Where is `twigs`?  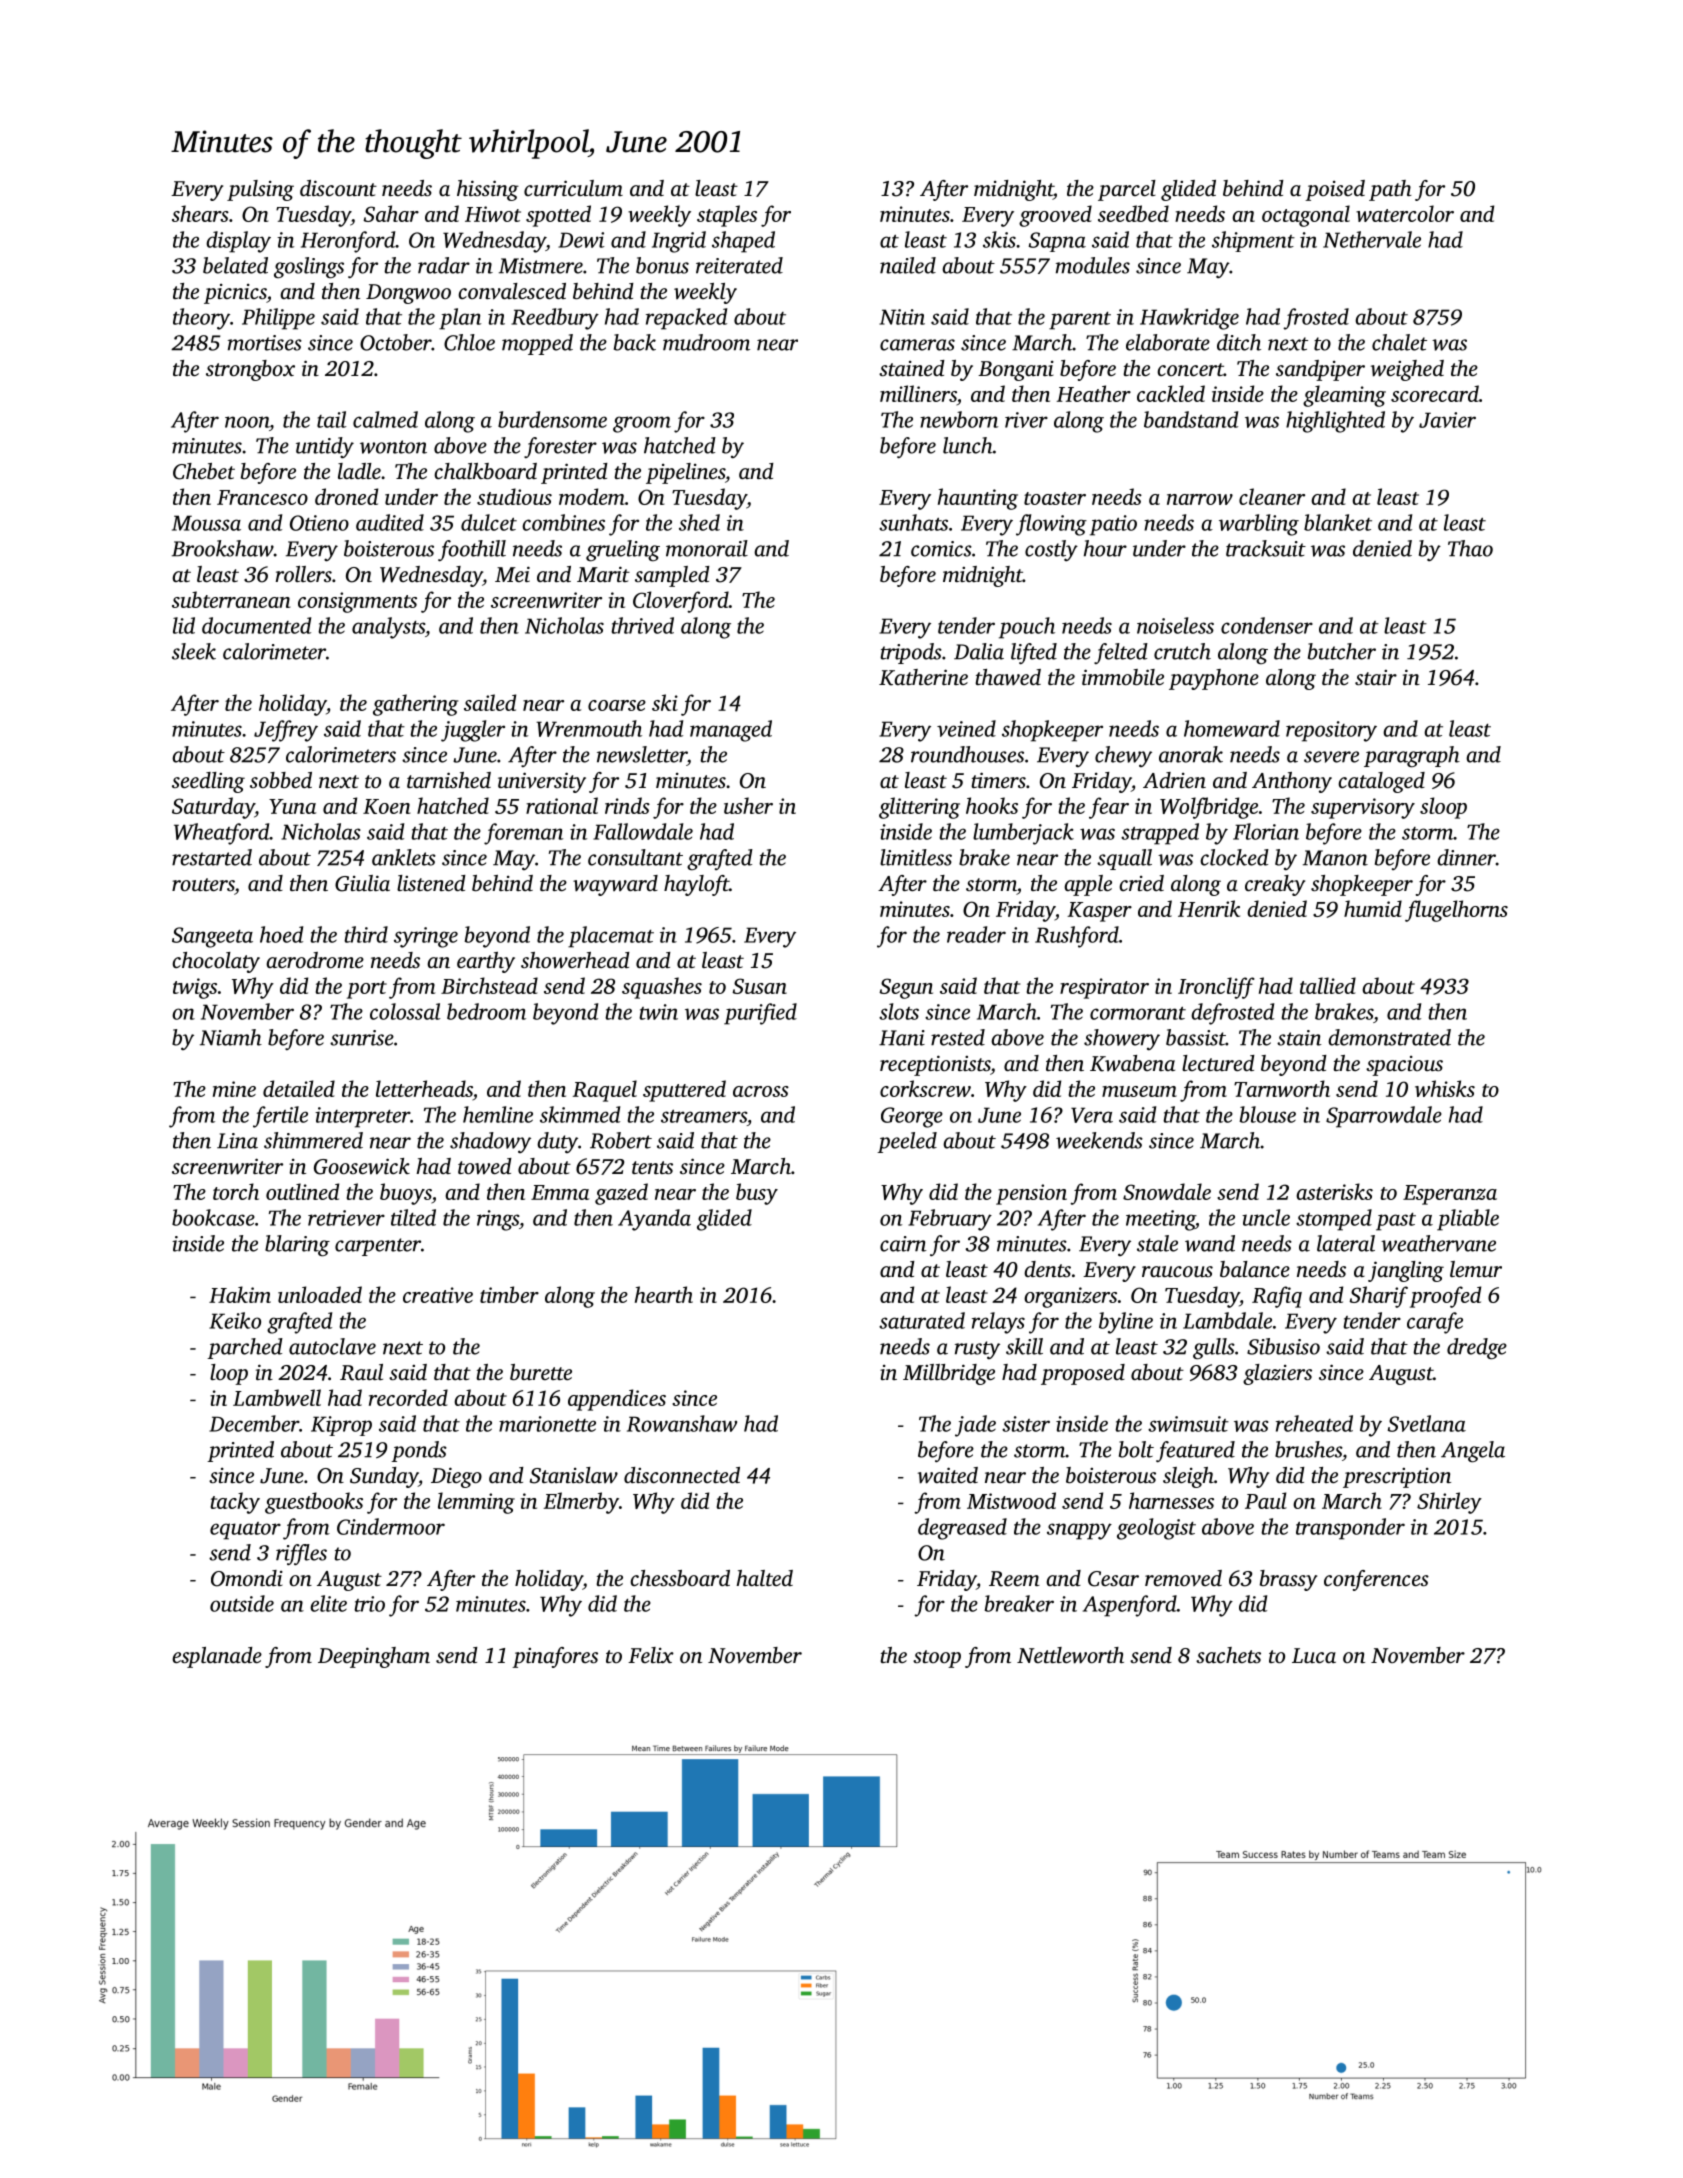
twigs is located at coordinates (195, 988).
